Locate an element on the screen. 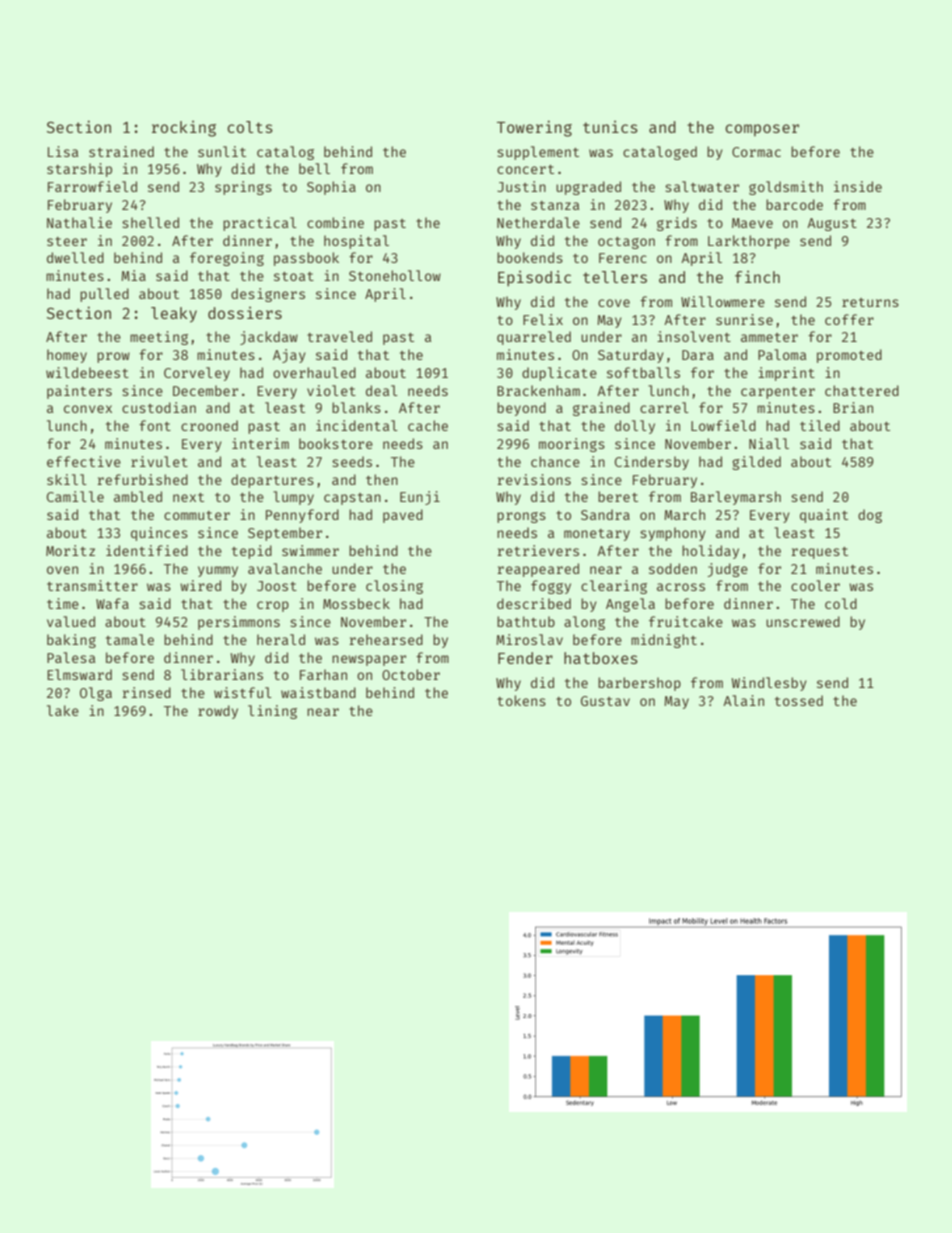  retrievers is located at coordinates (538, 550).
